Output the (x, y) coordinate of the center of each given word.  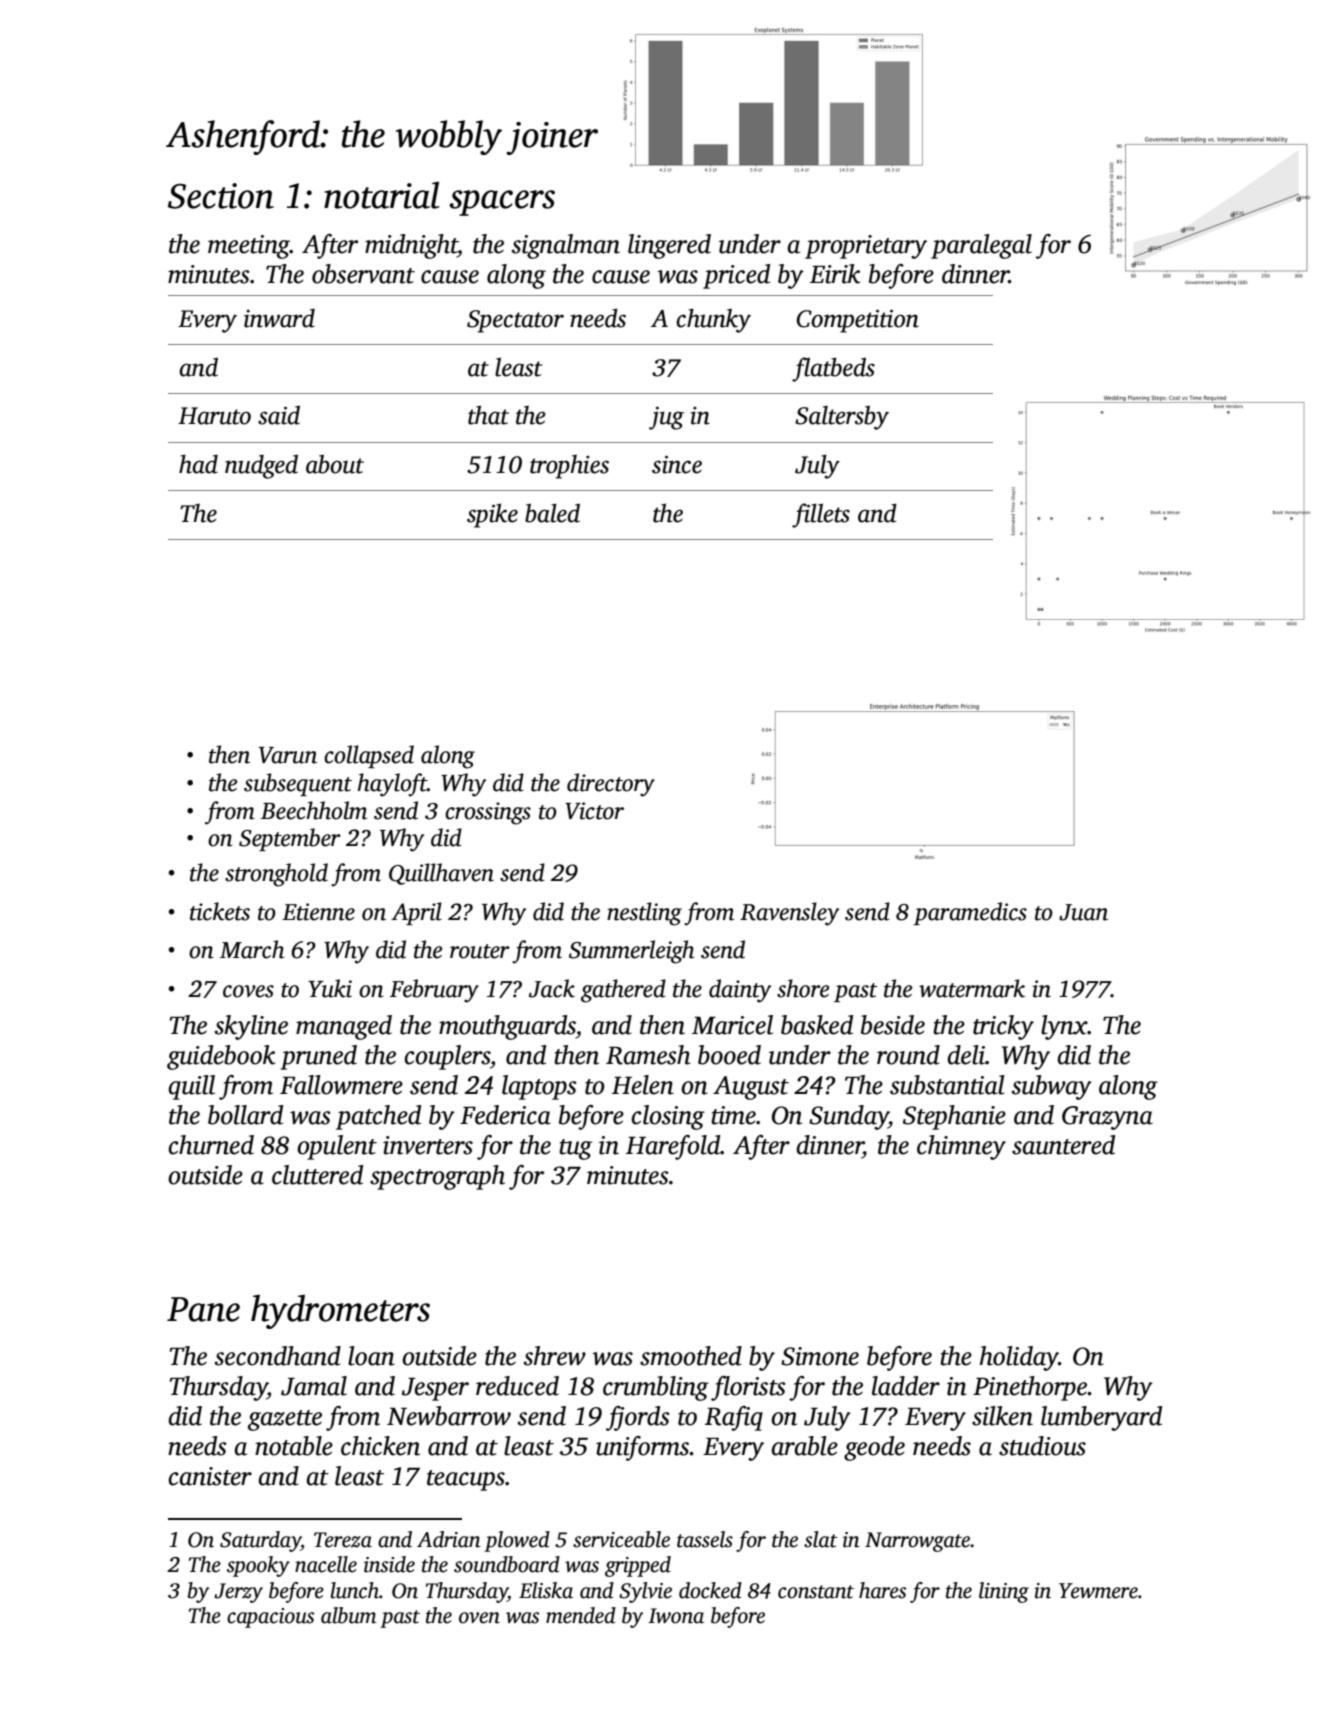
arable (805, 1446)
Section (221, 196)
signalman (566, 246)
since (677, 465)
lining (1004, 1592)
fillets (821, 515)
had (198, 464)
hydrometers (340, 1312)
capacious (270, 1618)
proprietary (866, 247)
